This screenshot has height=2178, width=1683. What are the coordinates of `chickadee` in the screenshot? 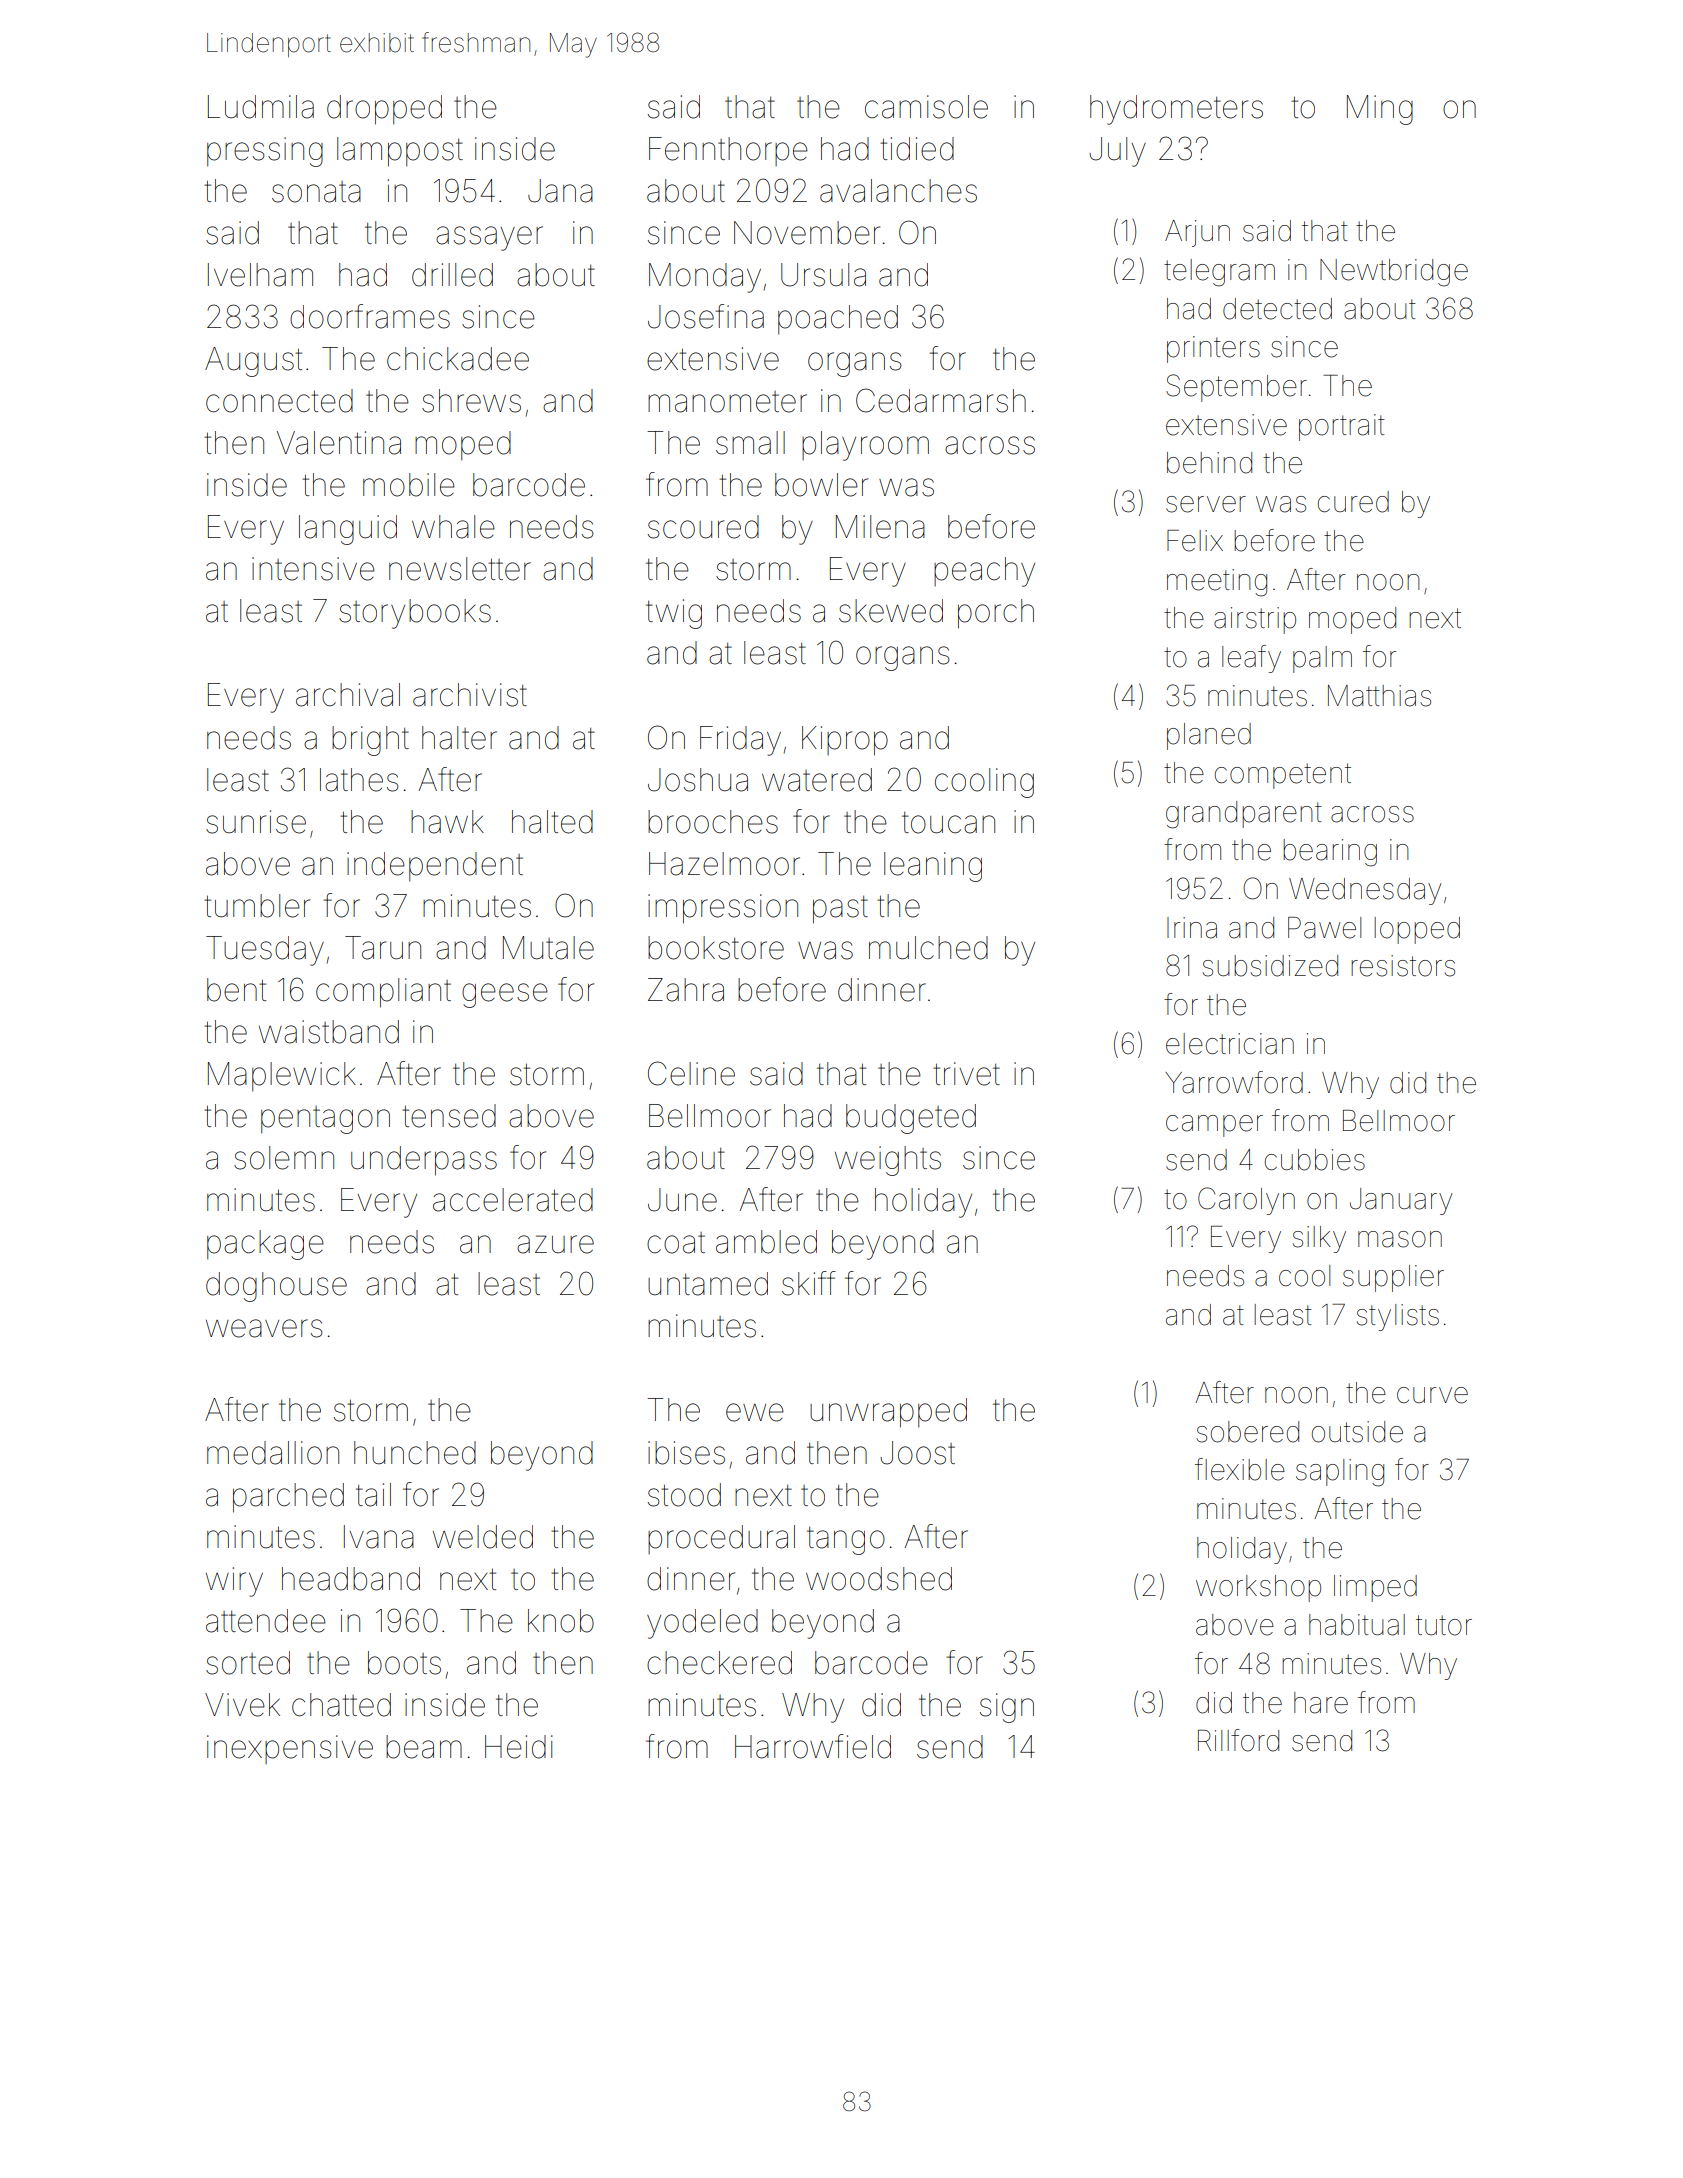 It's located at (458, 359).
